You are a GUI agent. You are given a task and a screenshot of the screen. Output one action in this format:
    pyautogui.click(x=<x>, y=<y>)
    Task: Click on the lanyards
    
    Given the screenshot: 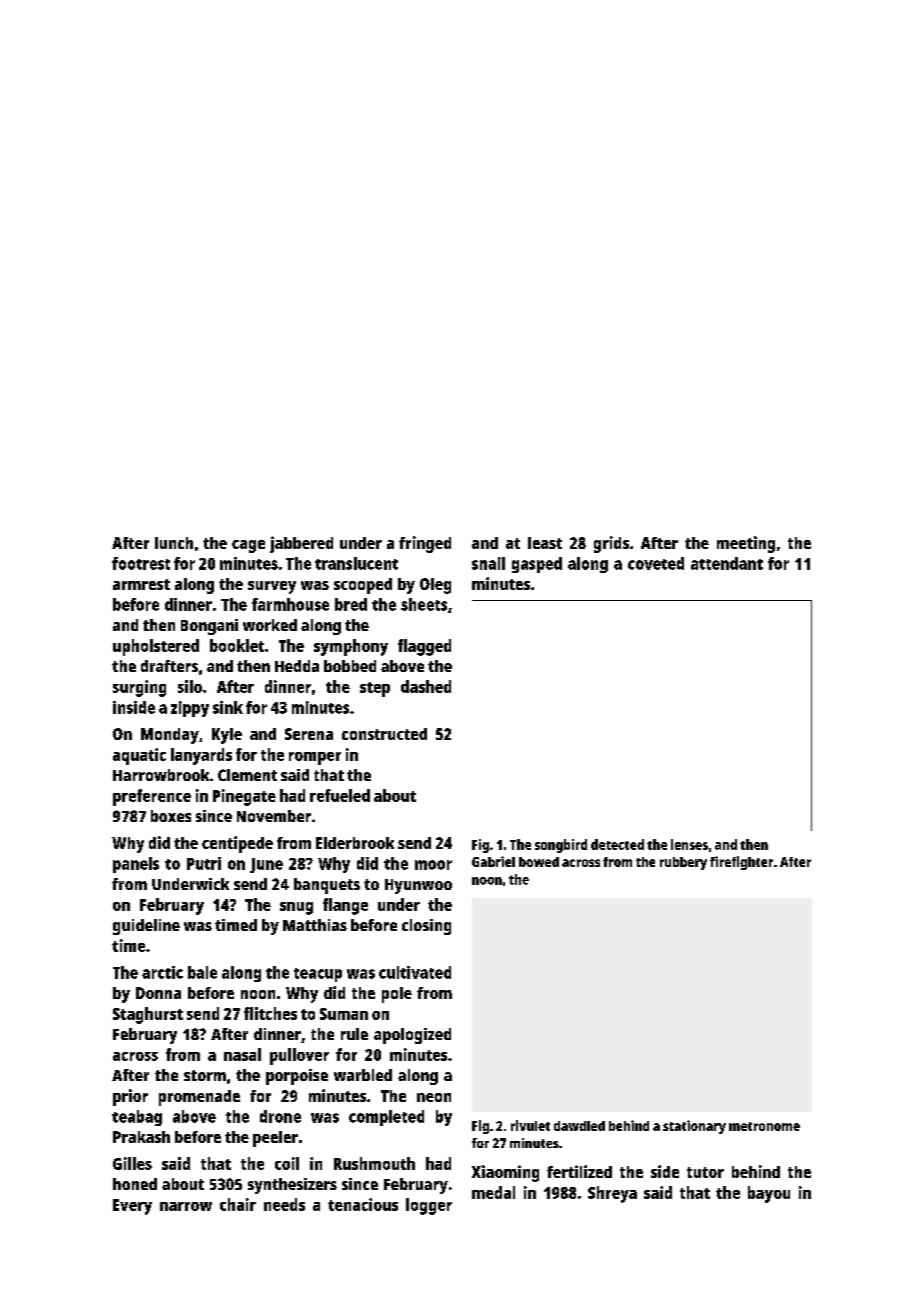 What is the action you would take?
    pyautogui.click(x=201, y=756)
